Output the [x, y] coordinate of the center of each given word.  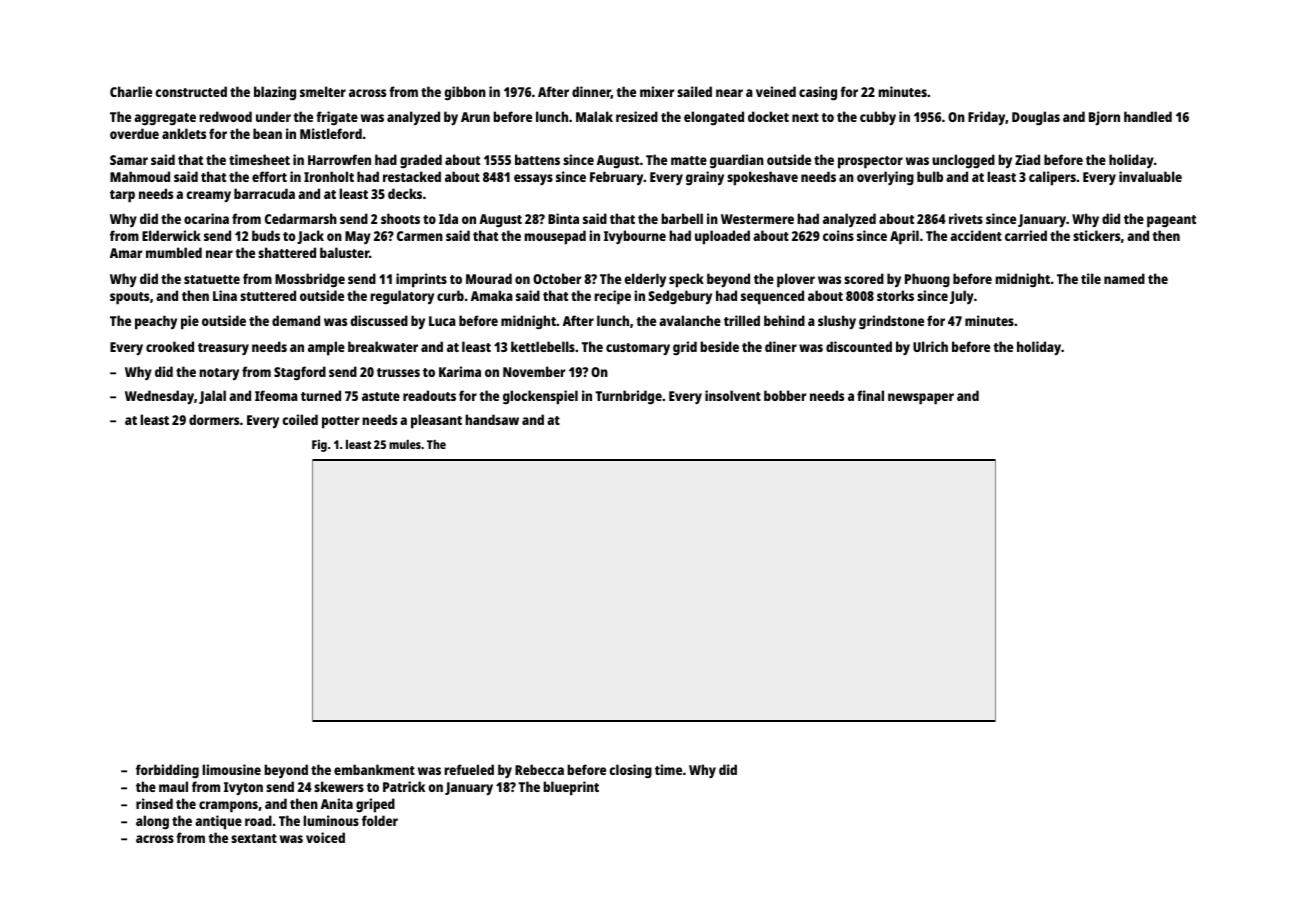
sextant [254, 838]
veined [776, 91]
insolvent [733, 395]
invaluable [1150, 176]
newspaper [921, 399]
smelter [323, 91]
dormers [214, 419]
